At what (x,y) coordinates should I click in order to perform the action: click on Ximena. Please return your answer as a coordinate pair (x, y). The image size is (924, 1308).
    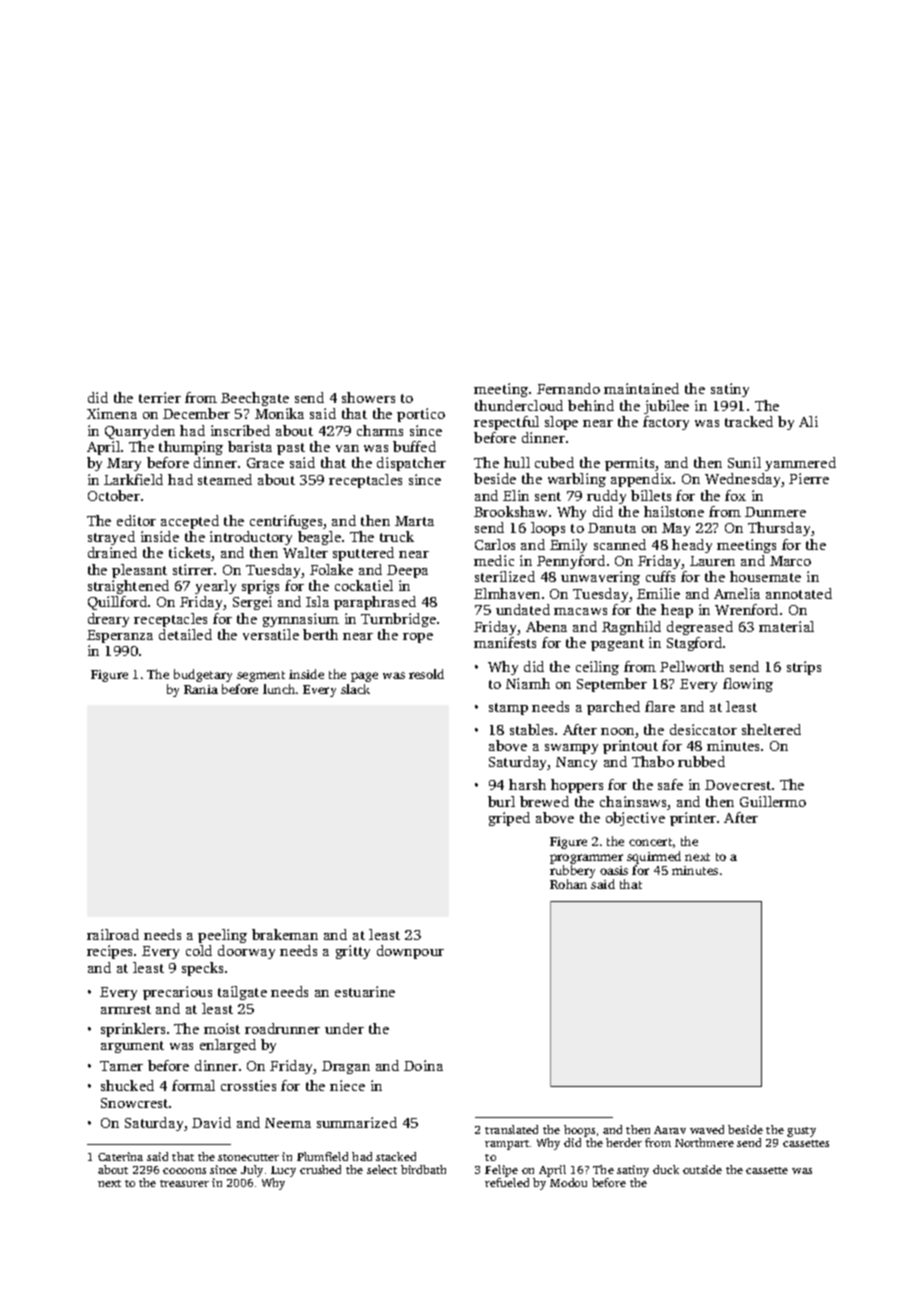
    Looking at the image, I should click on (112, 413).
